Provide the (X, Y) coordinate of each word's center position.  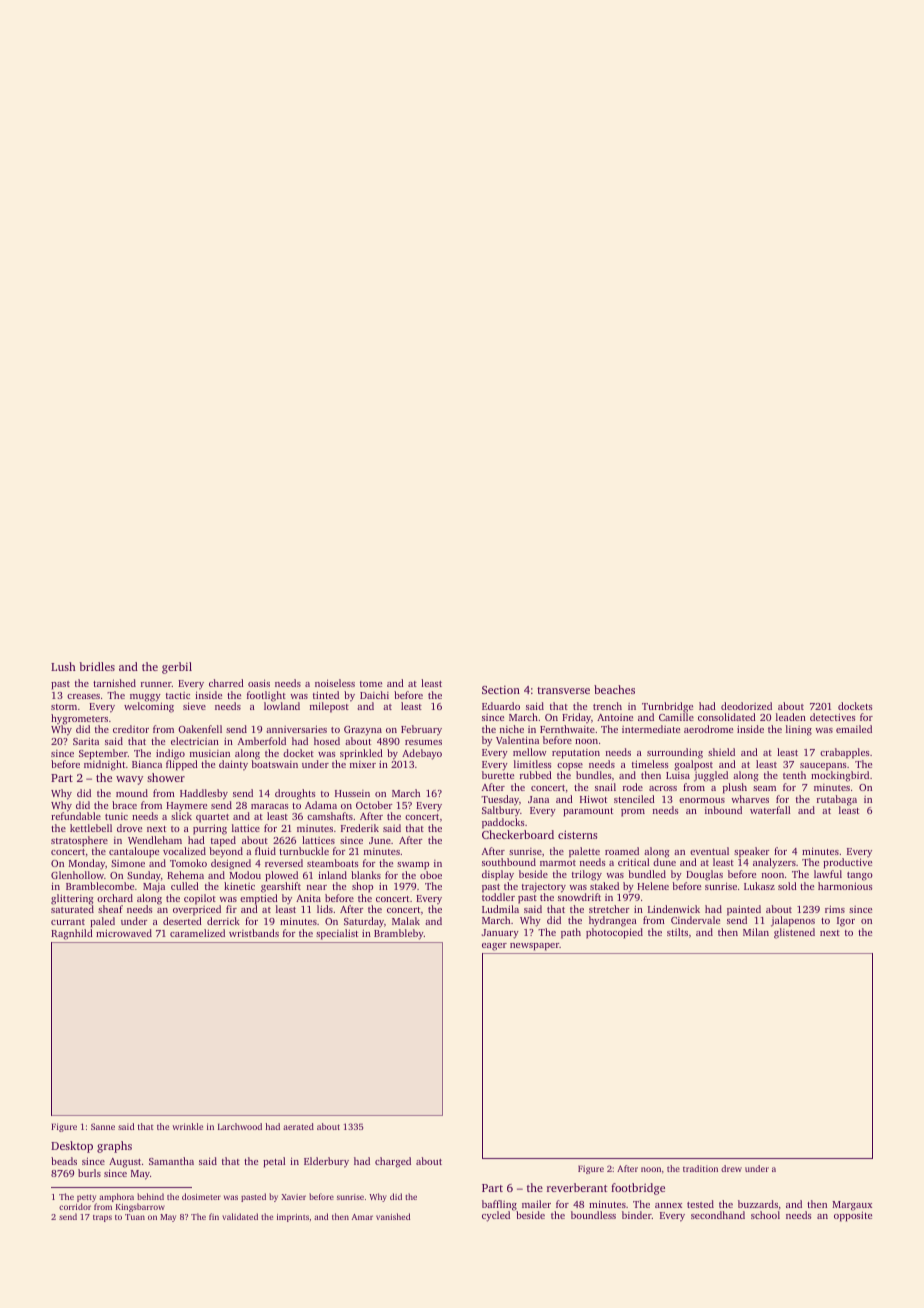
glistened (794, 933)
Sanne (103, 1126)
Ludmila (500, 909)
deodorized (746, 706)
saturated (72, 909)
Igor (846, 922)
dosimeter (201, 1196)
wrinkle (187, 1126)
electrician (195, 741)
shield (721, 752)
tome (371, 684)
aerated (298, 1126)
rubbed (536, 775)
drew (731, 1168)
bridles (97, 666)
